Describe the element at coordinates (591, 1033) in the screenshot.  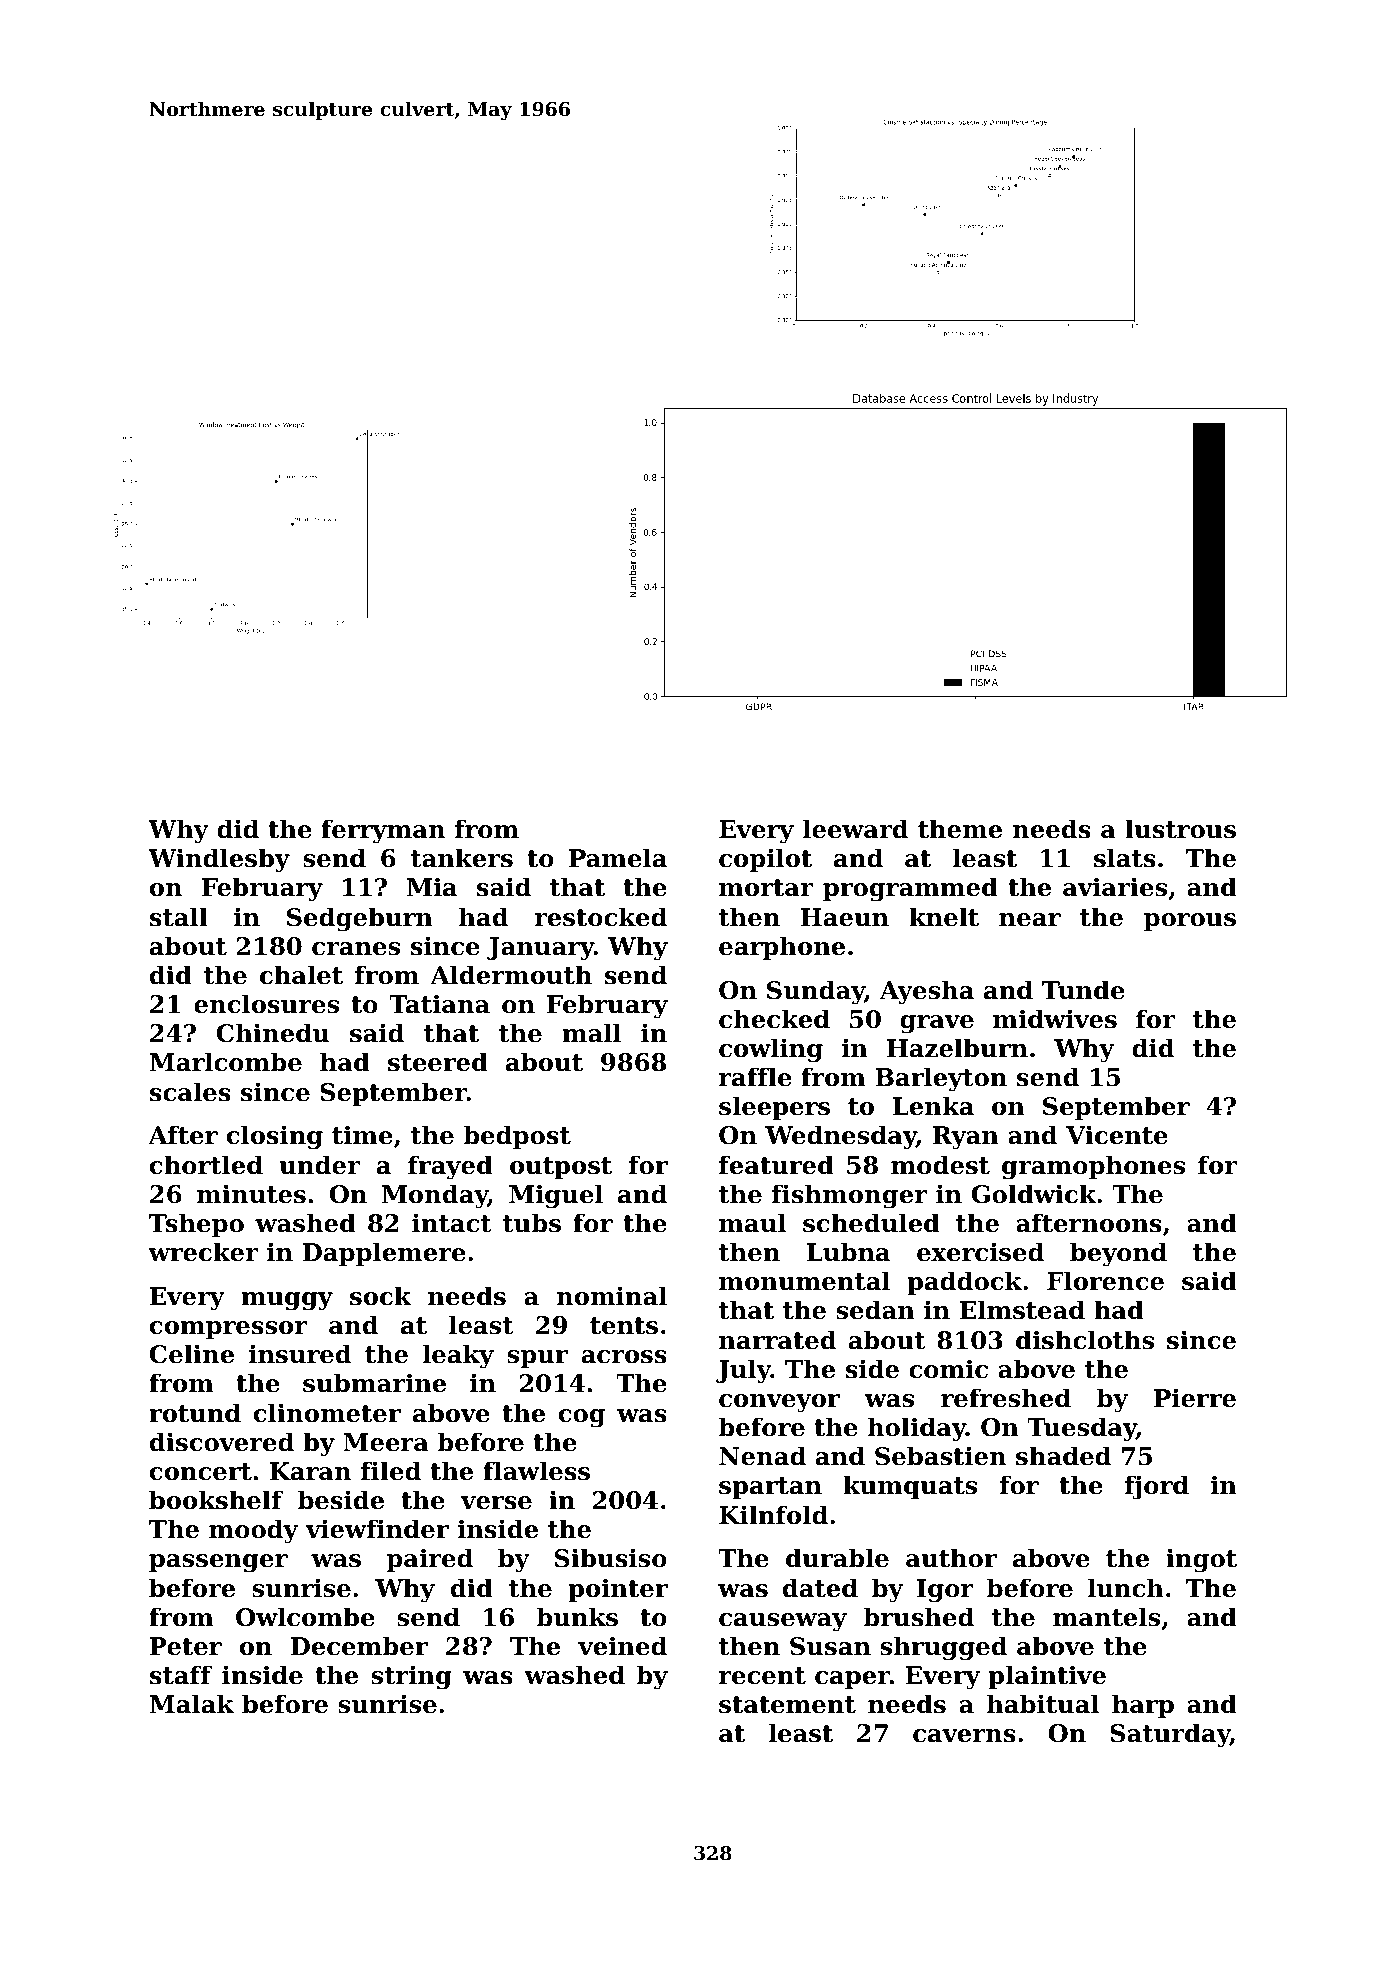
I see `mall` at that location.
